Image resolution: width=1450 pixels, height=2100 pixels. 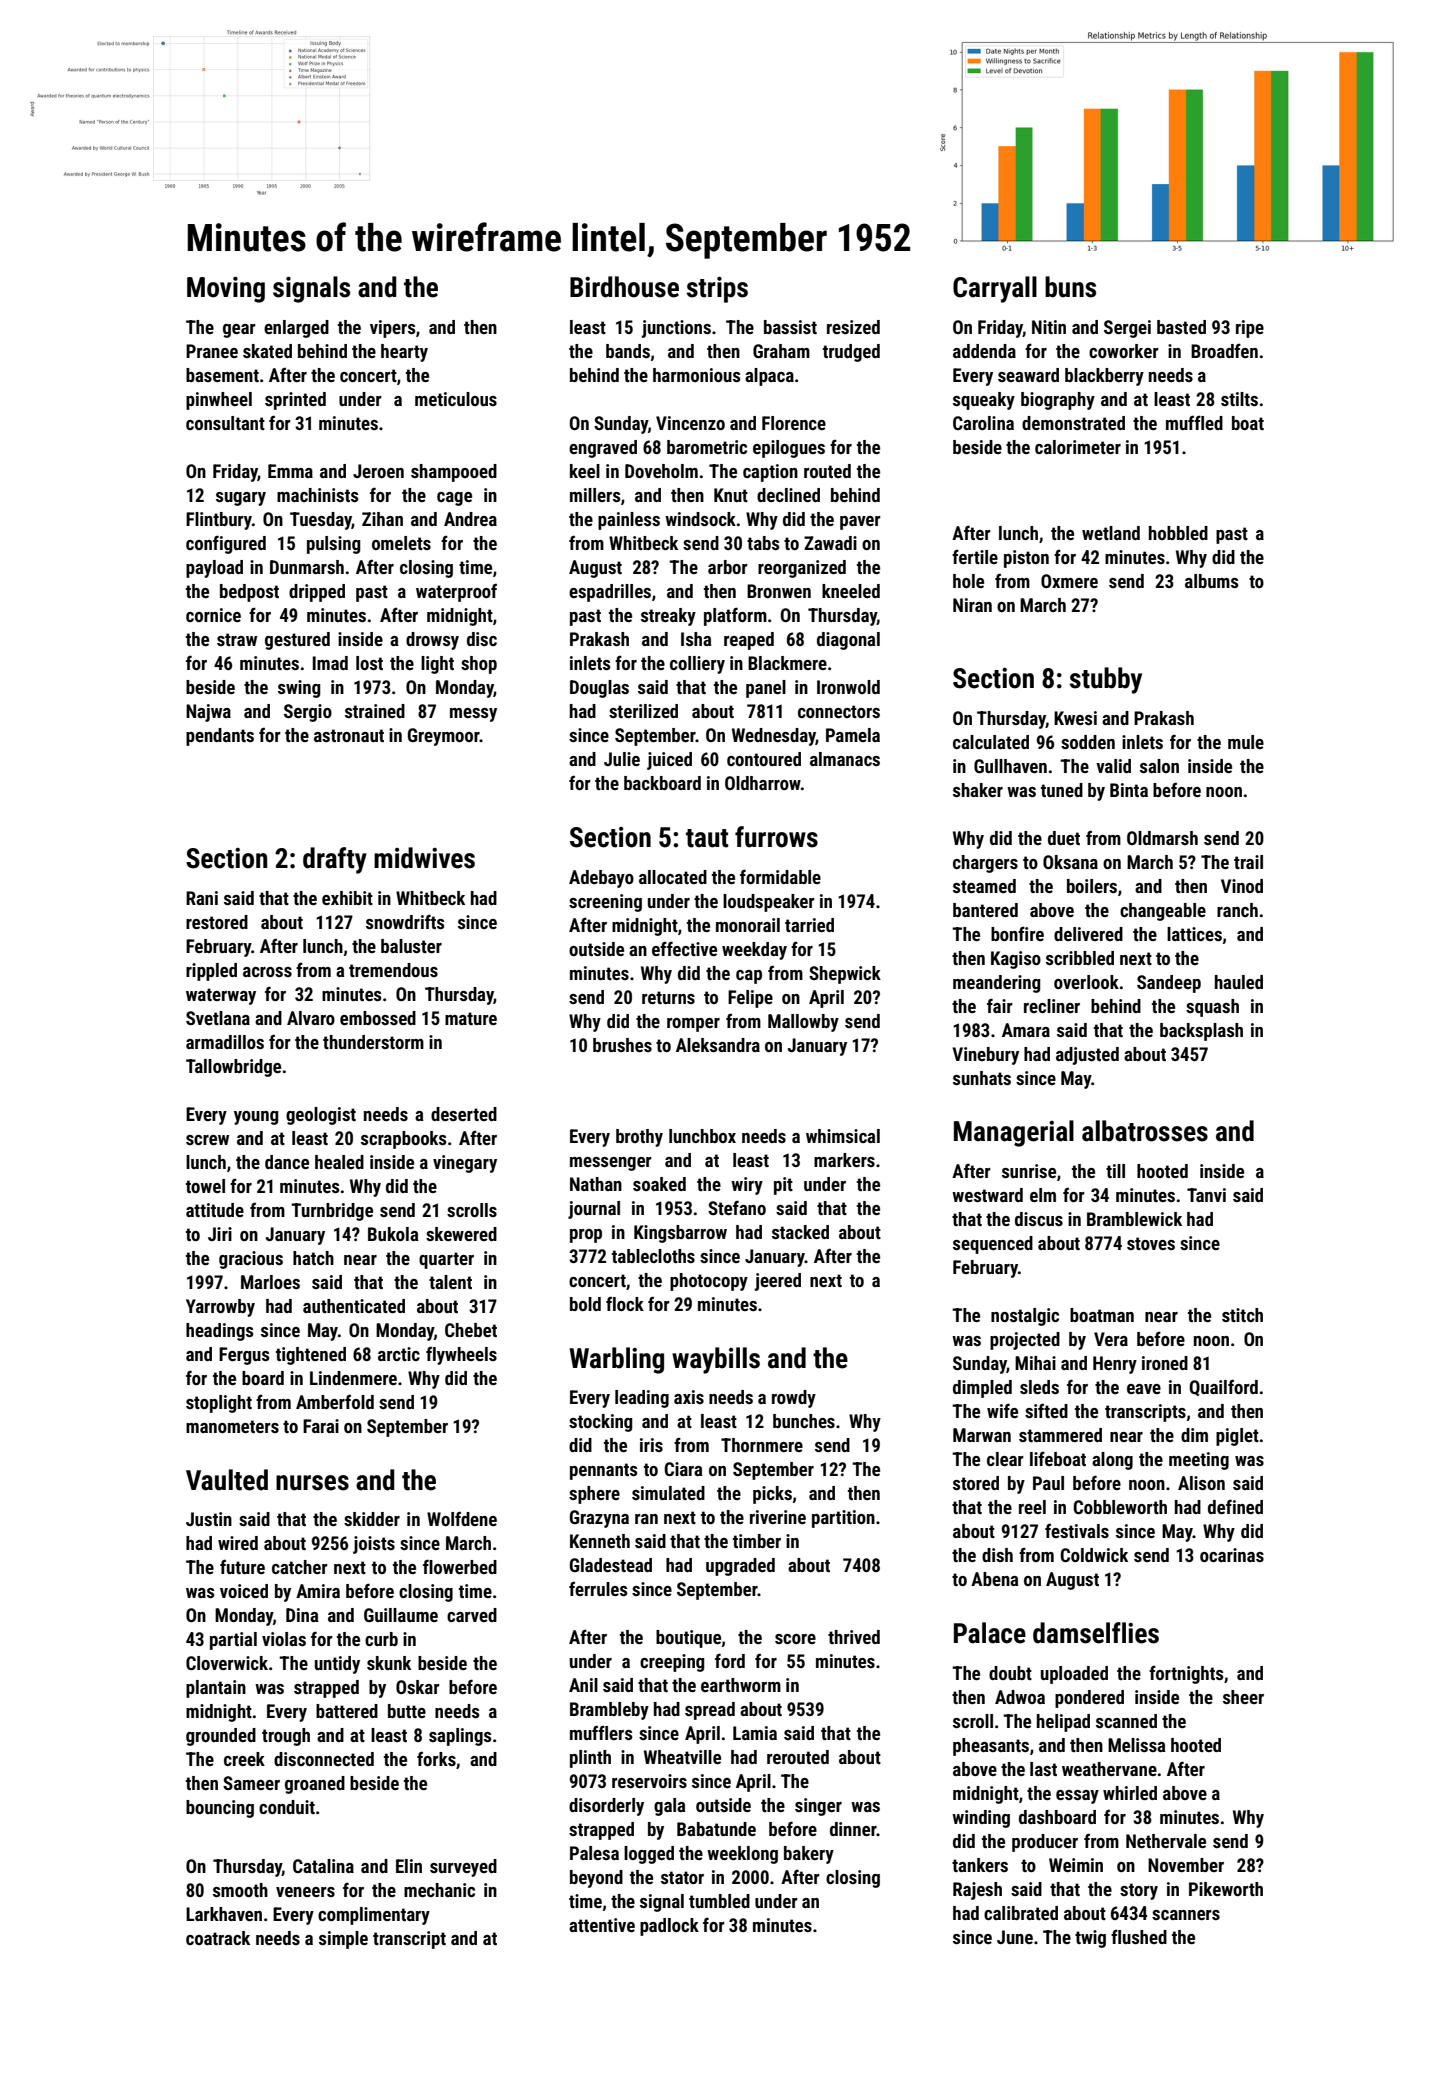 I want to click on bunches, so click(x=804, y=1421).
